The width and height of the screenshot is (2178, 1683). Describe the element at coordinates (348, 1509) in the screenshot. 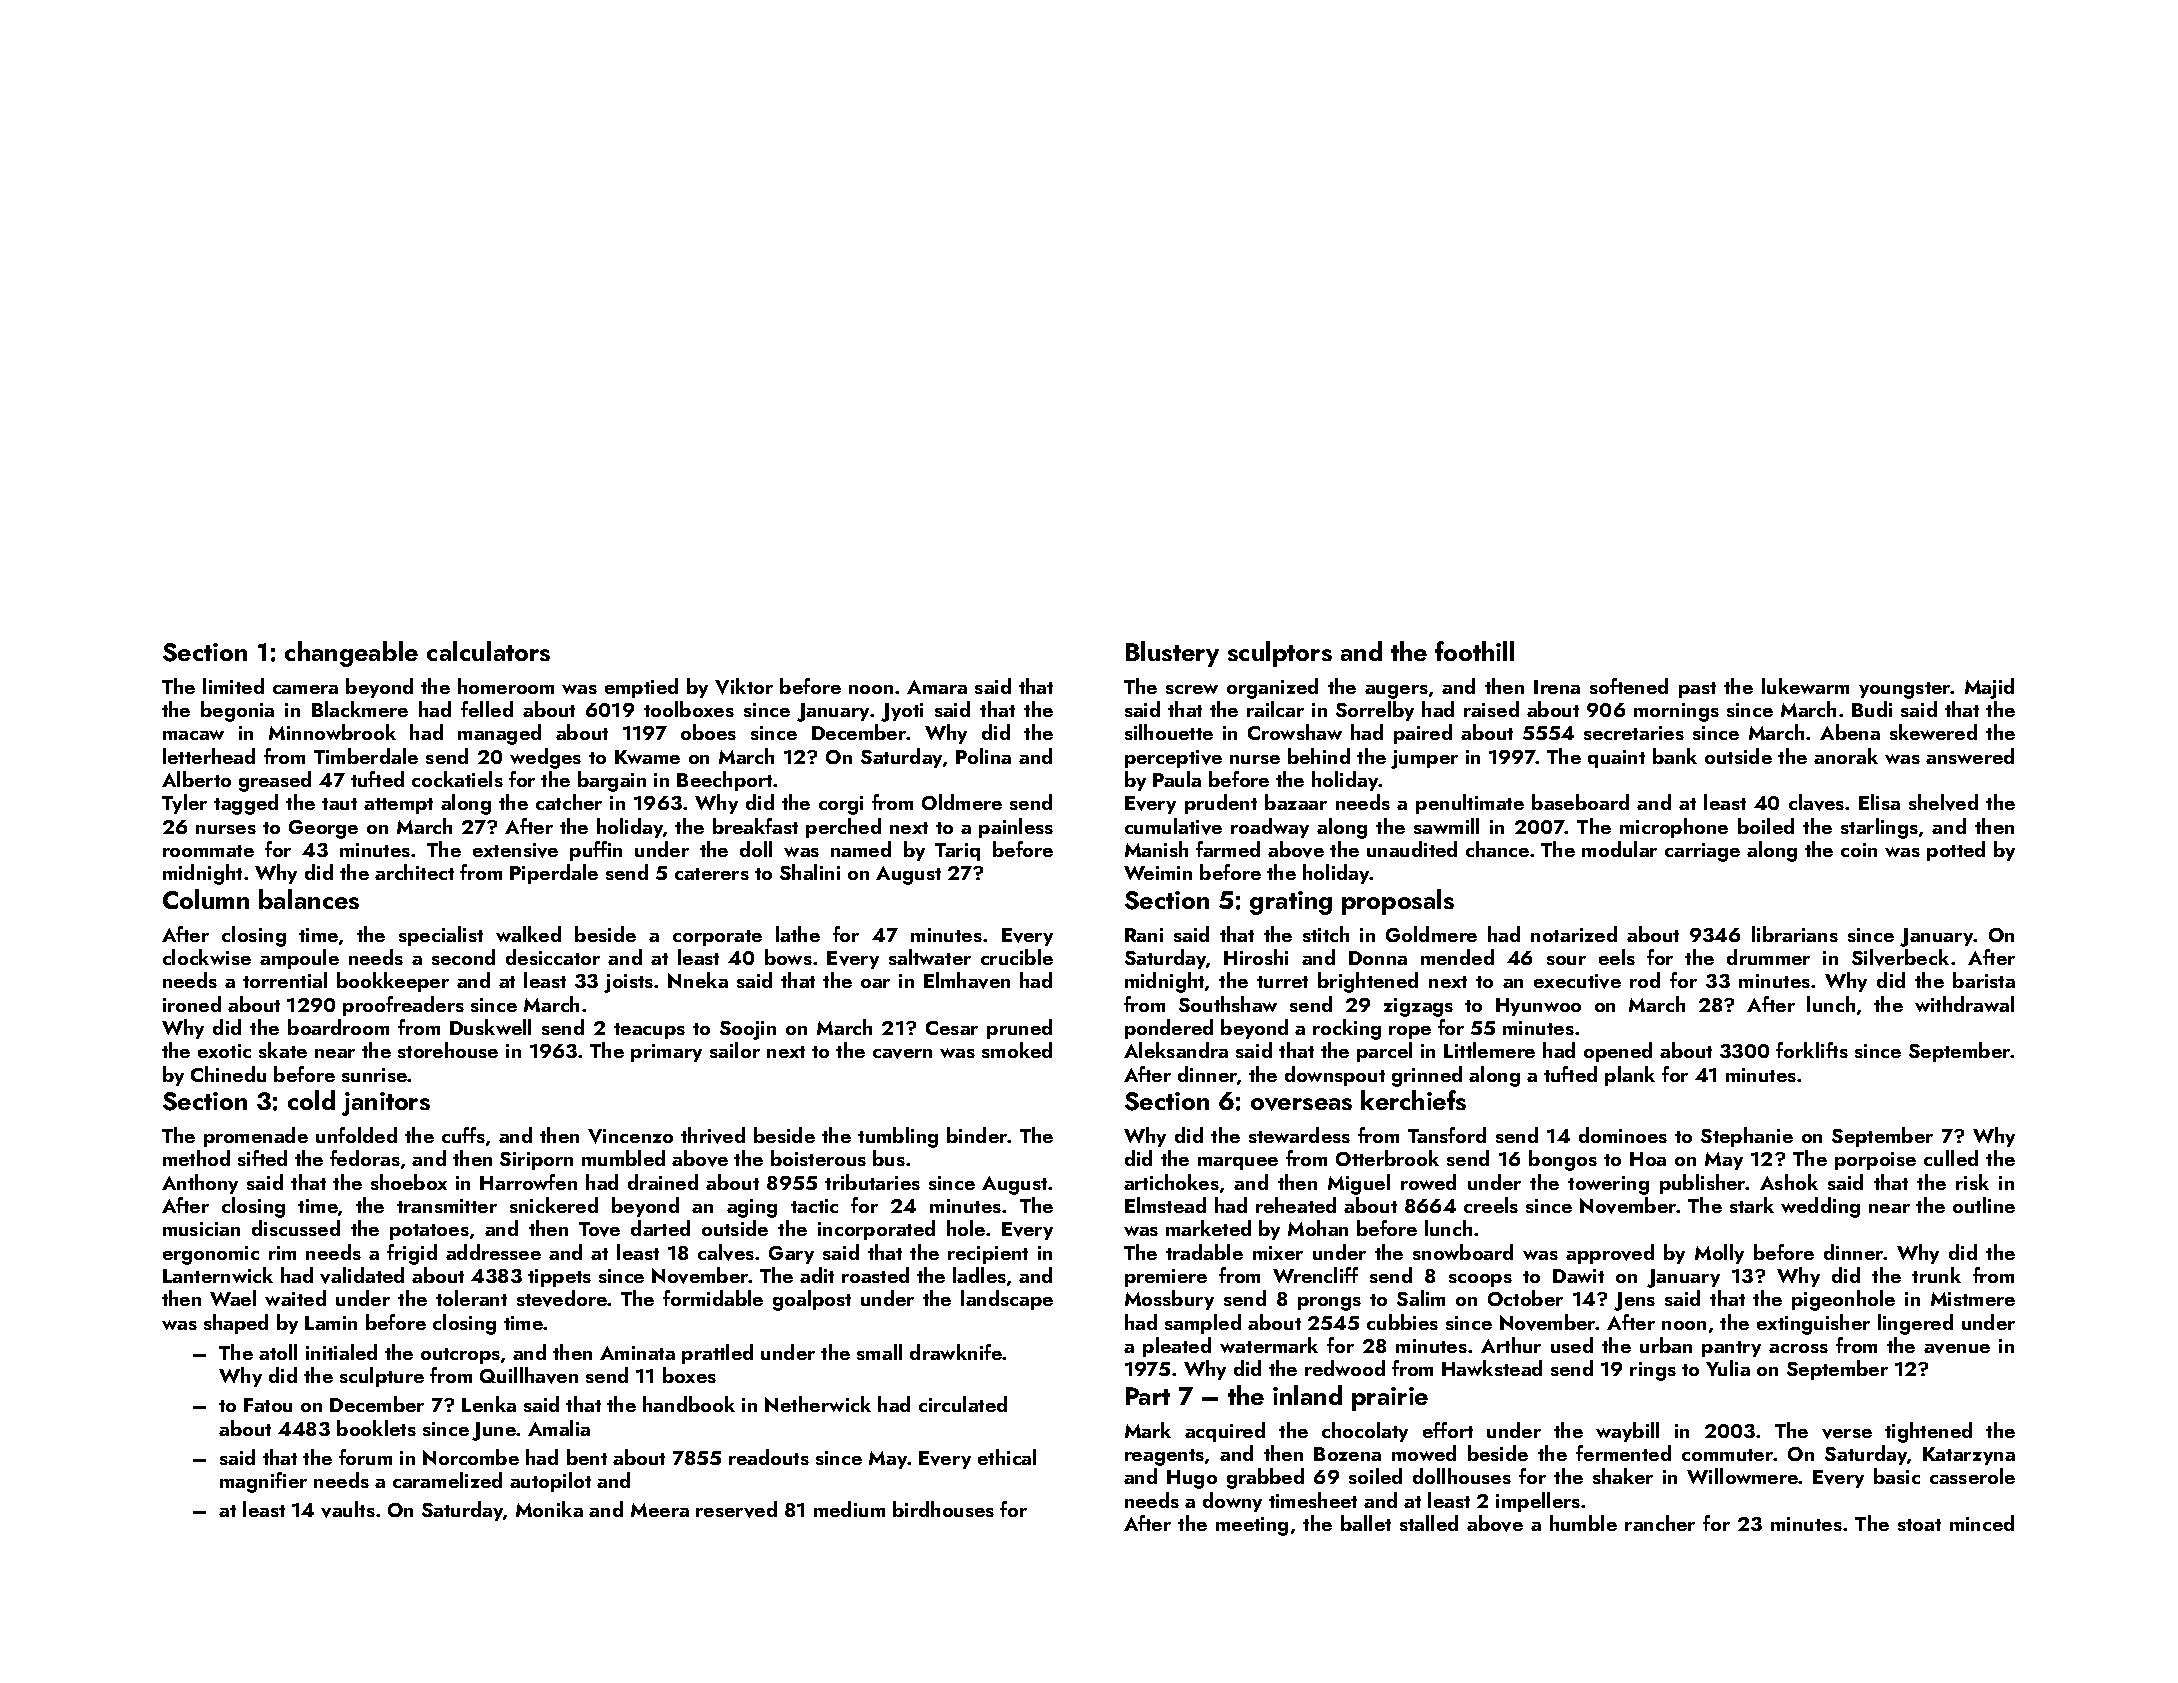

I see `vaults` at that location.
